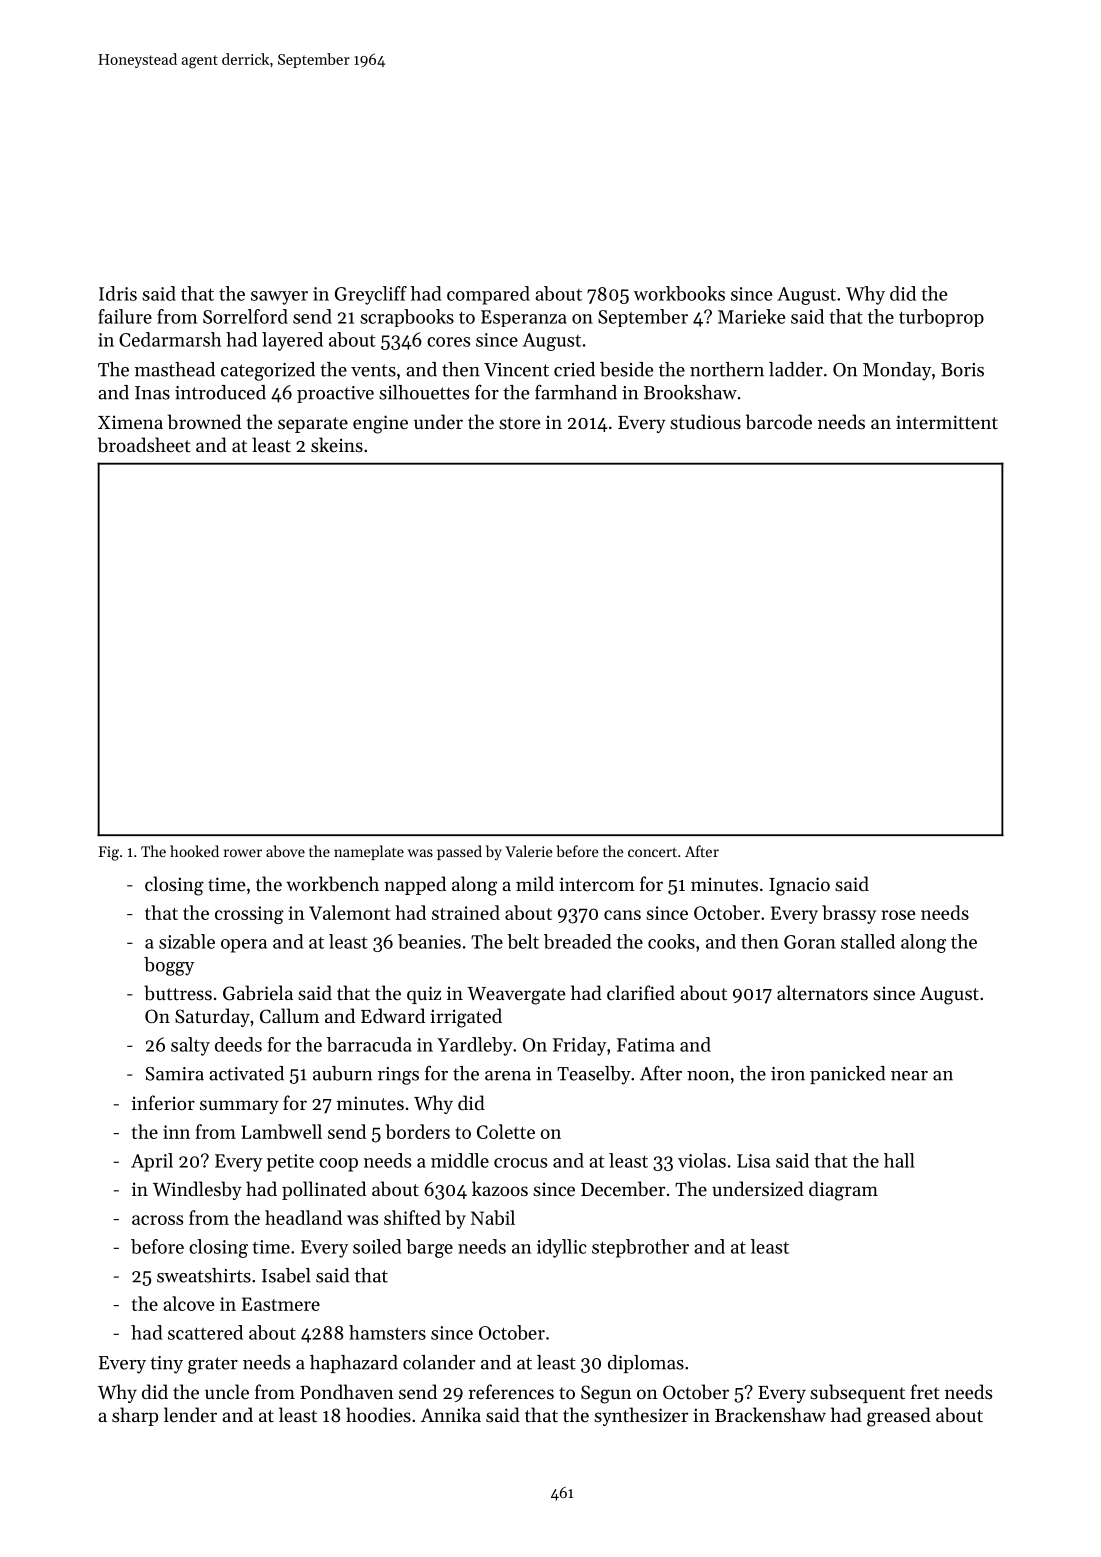 The image size is (1101, 1557). I want to click on hoodies, so click(378, 1414).
